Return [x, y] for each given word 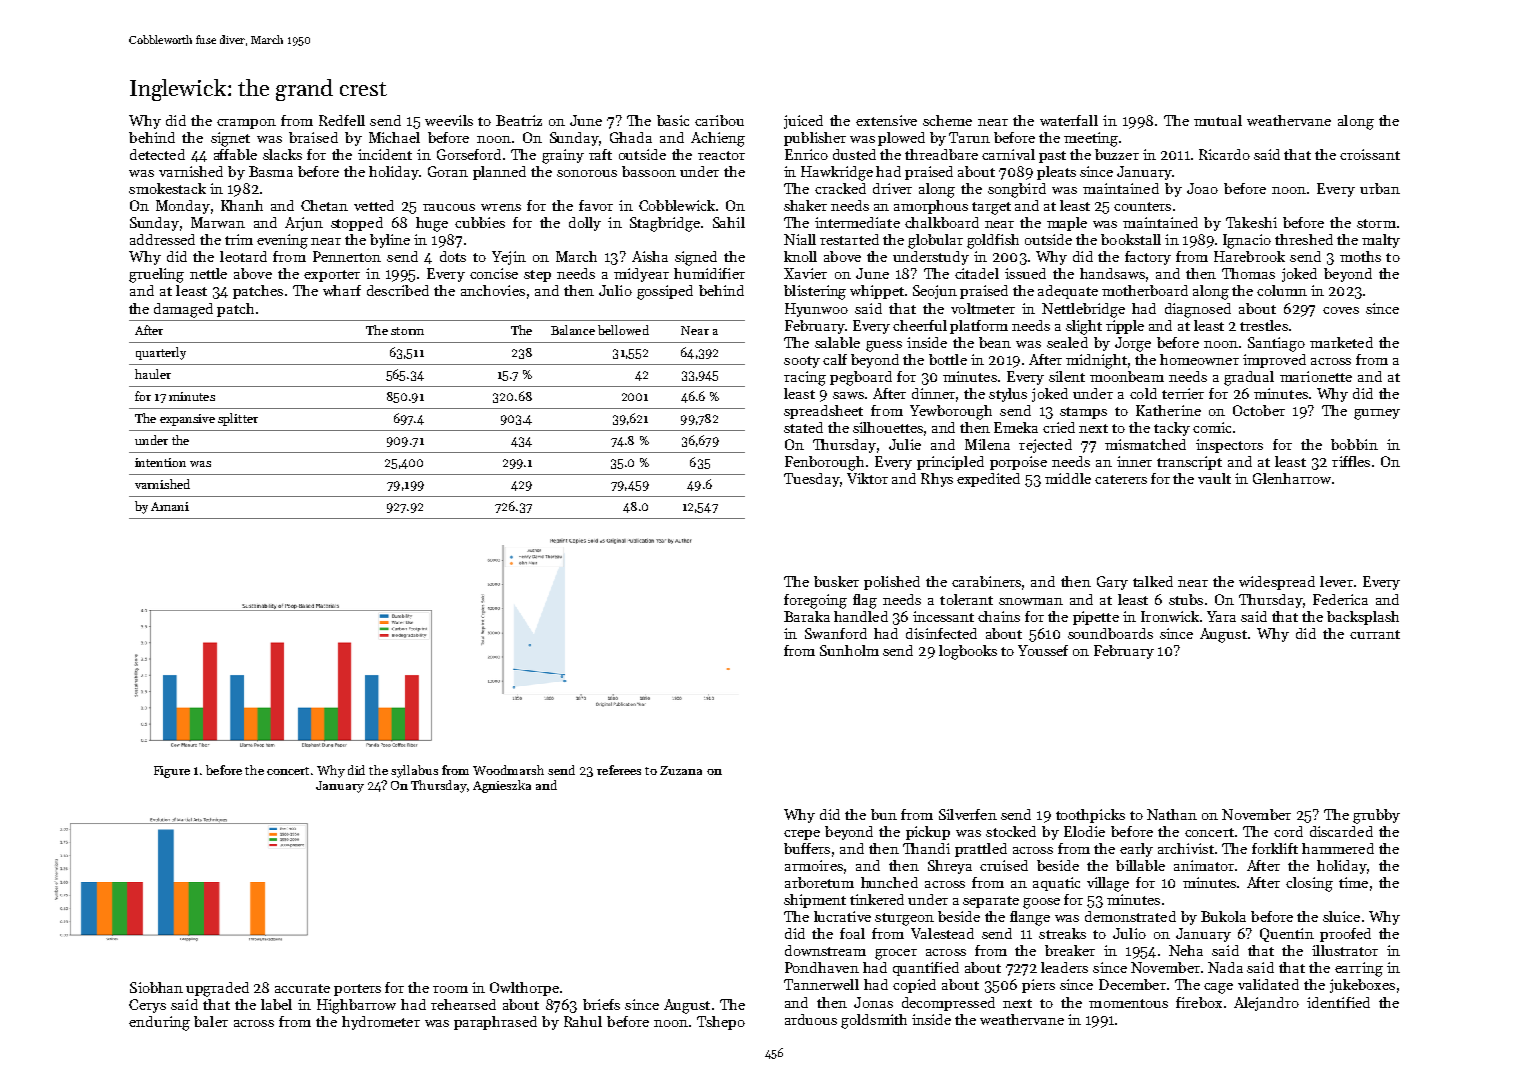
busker [836, 581]
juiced [803, 122]
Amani [170, 506]
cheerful [920, 325]
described [398, 290]
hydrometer [381, 1023]
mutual [1218, 120]
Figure [172, 772]
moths [1360, 256]
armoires [814, 865]
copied [914, 986]
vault [1214, 478]
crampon [246, 124]
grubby [1376, 816]
